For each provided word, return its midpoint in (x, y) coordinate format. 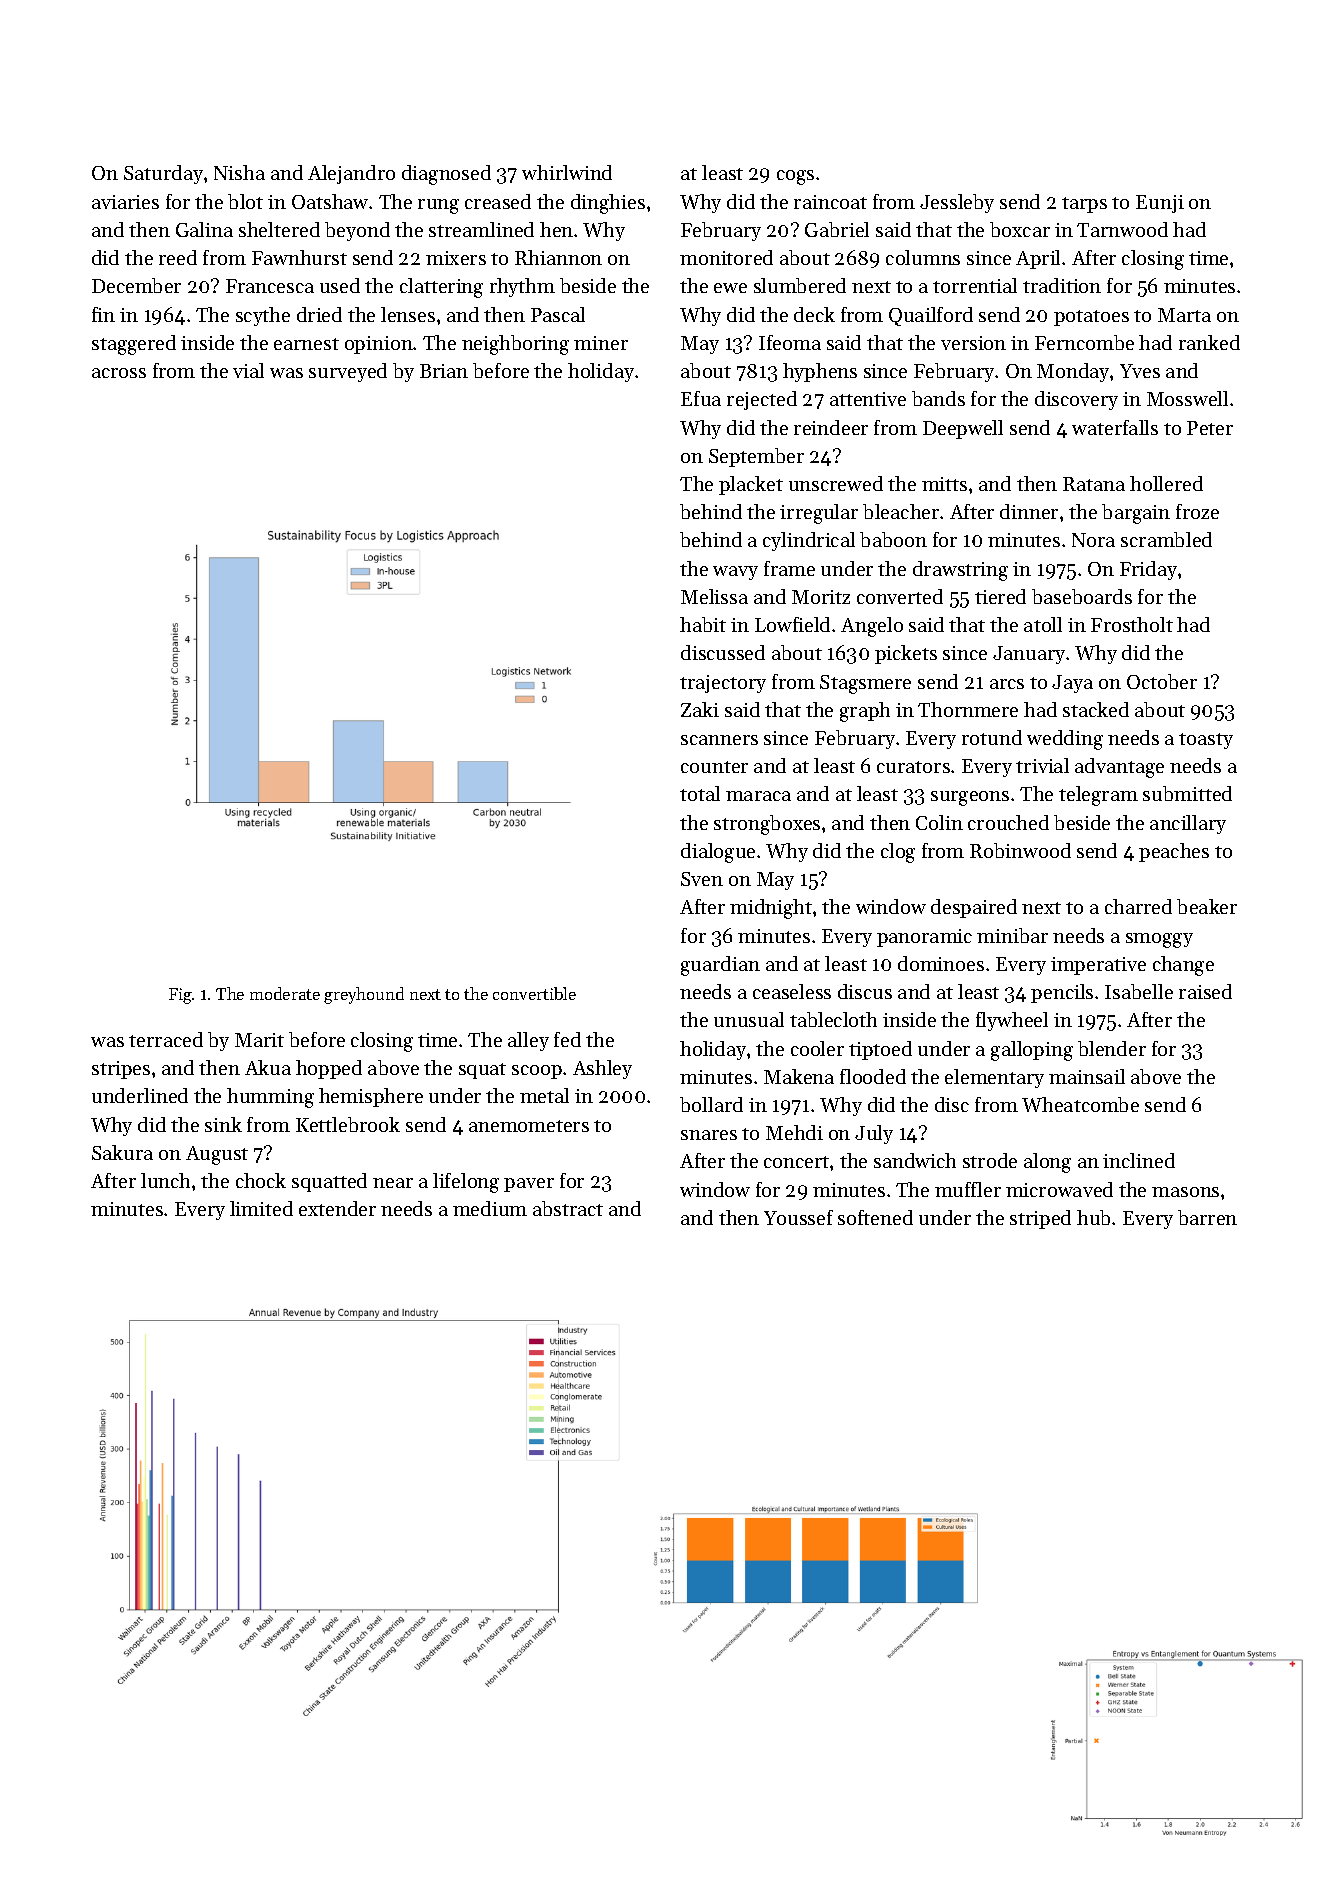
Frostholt (1132, 624)
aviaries (125, 202)
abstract (568, 1208)
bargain (1136, 514)
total (700, 793)
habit (703, 624)
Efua (701, 398)
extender (337, 1208)
